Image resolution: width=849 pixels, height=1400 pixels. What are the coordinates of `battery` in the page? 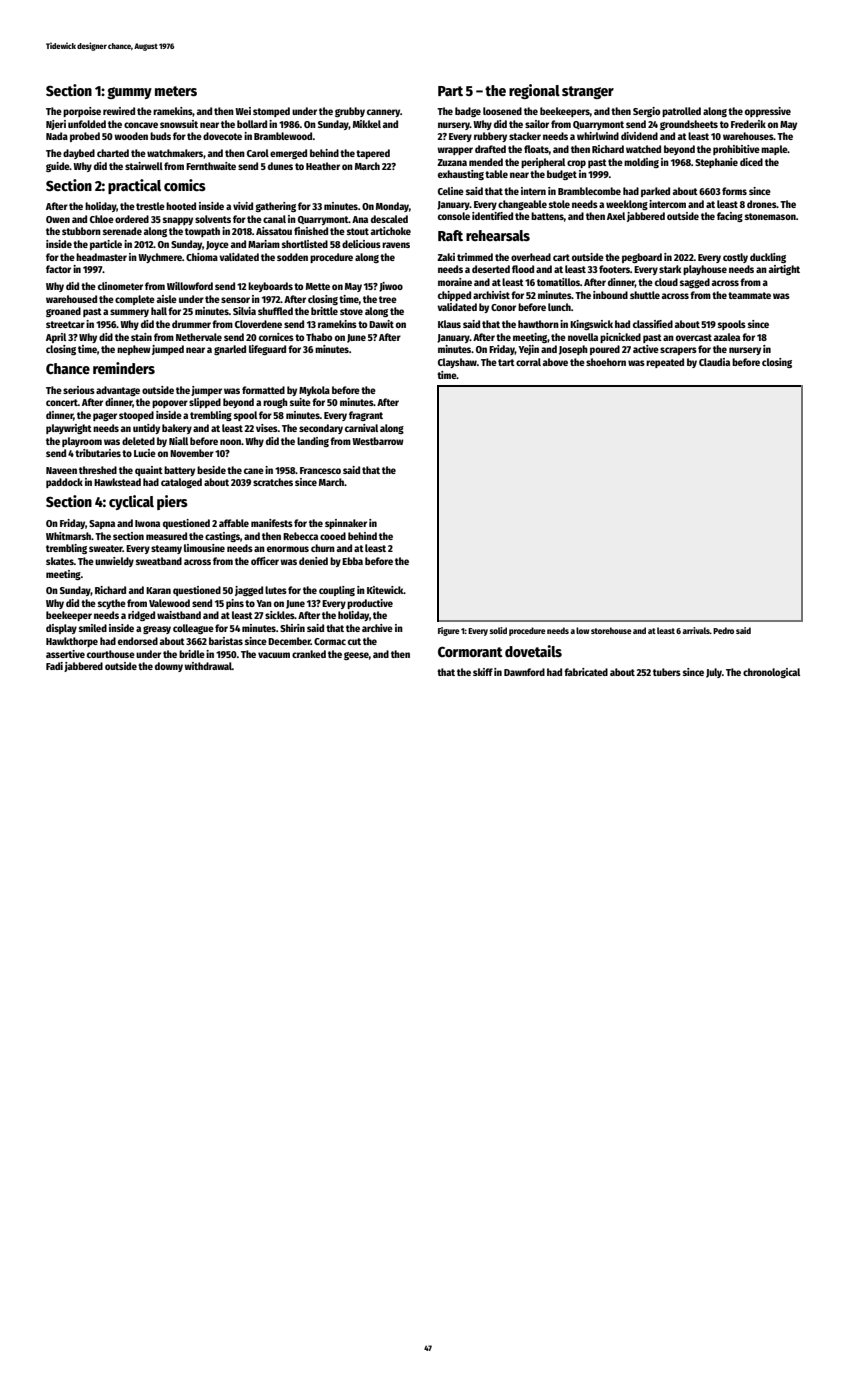 It's located at (179, 471).
